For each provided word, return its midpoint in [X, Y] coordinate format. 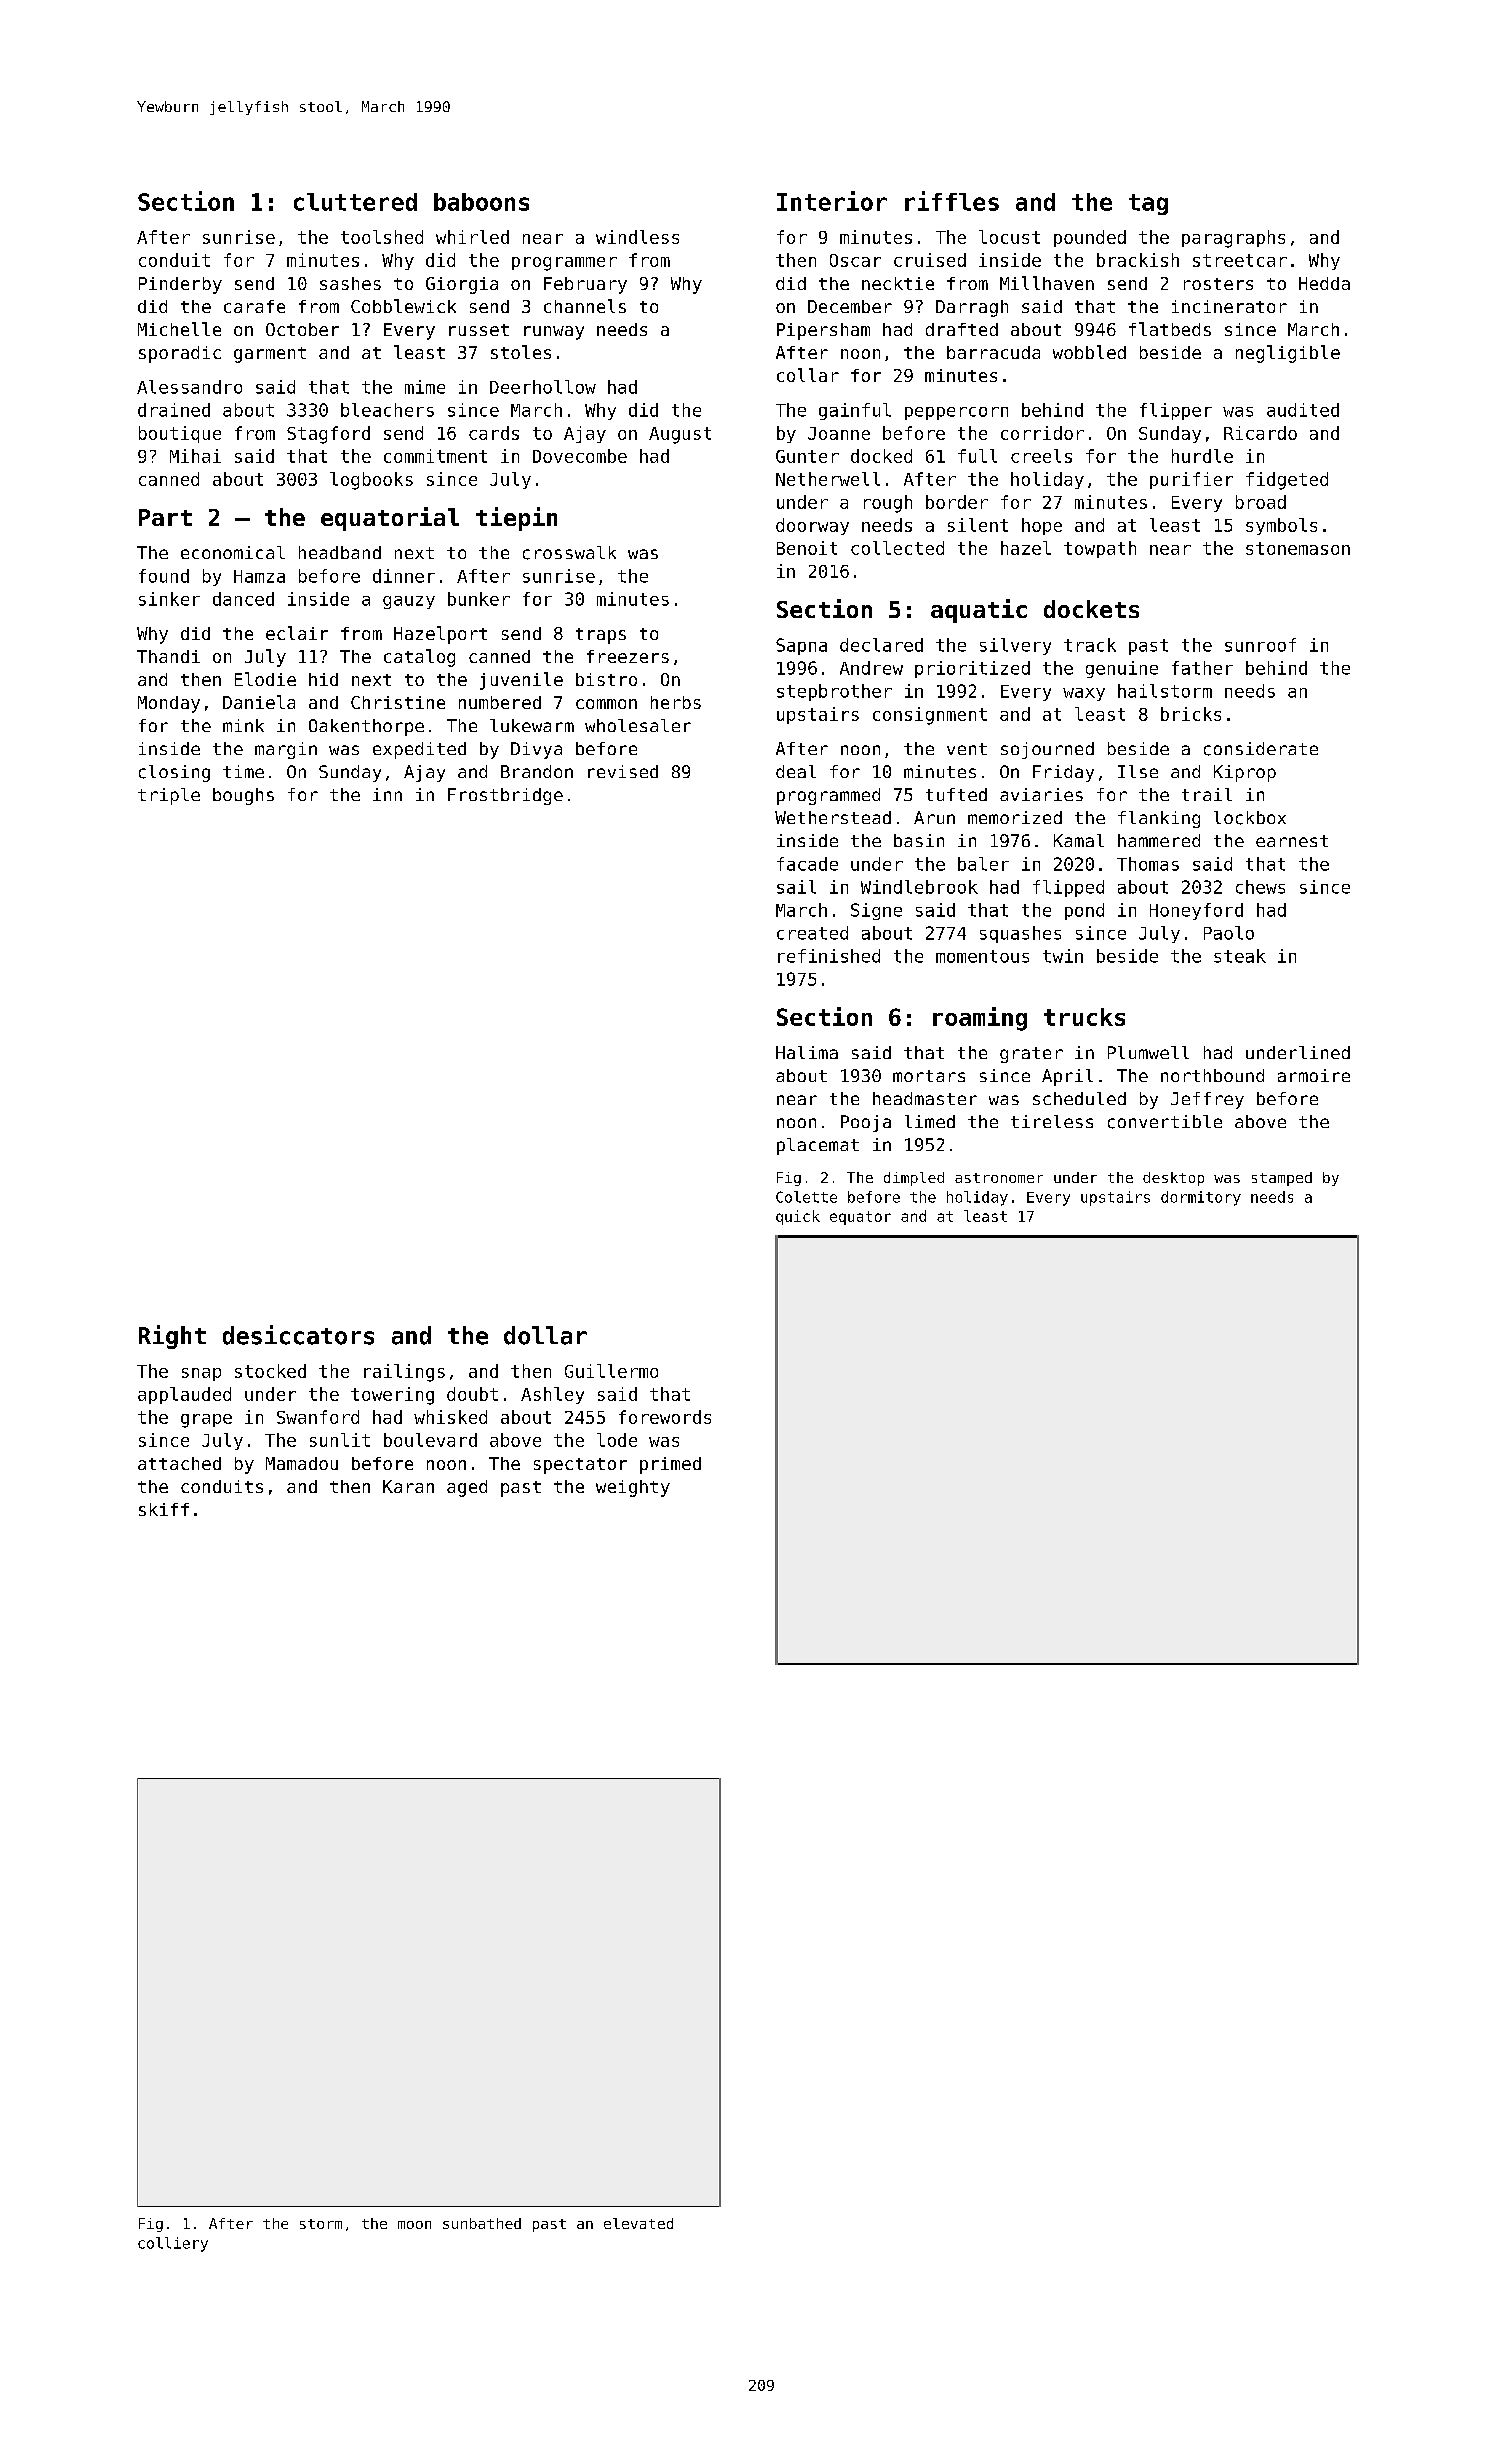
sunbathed [482, 2223]
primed [670, 1465]
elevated [638, 2223]
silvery [1015, 646]
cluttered [355, 202]
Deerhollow [543, 387]
